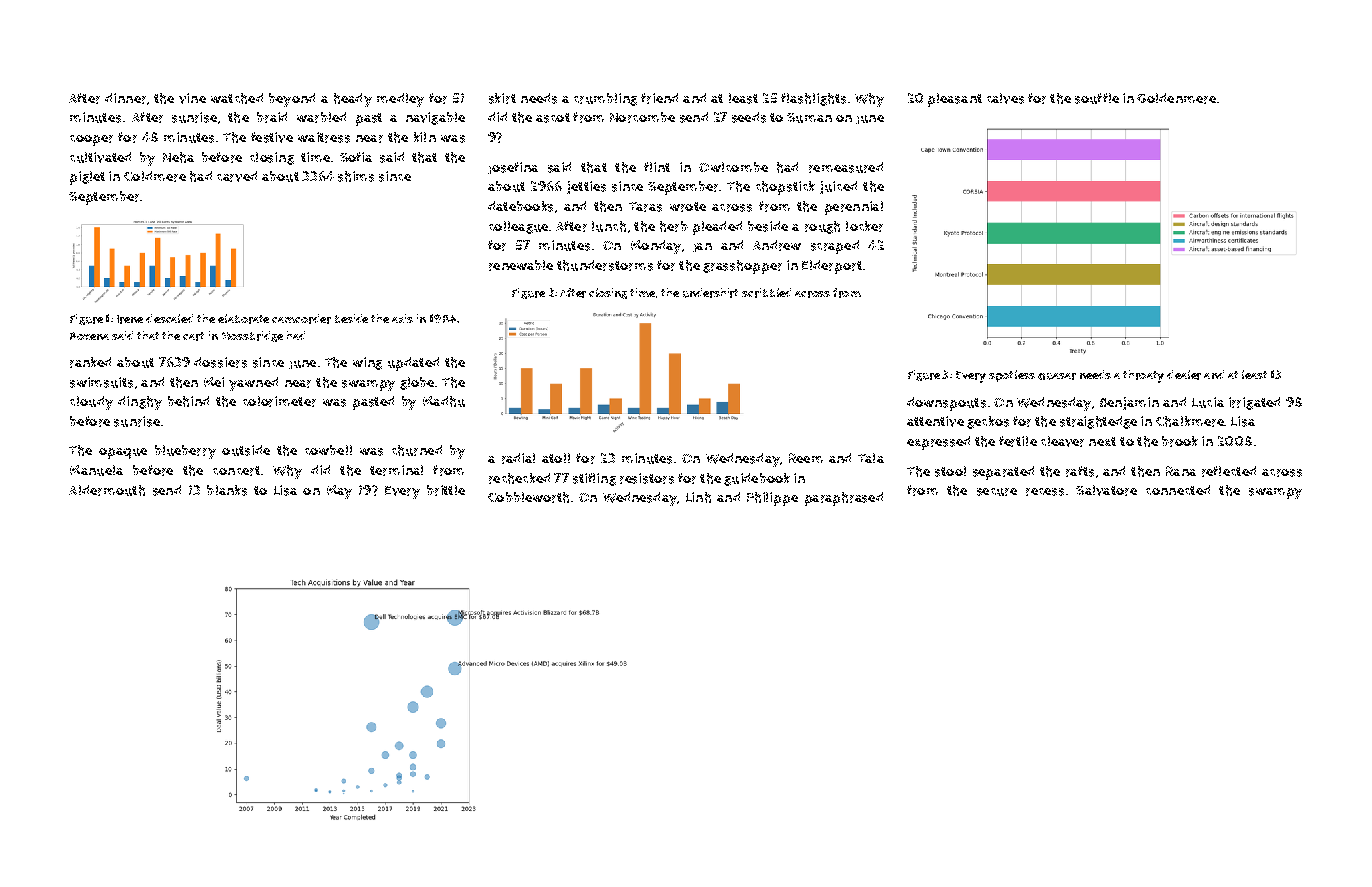  What do you see at coordinates (502, 98) in the document?
I see `skirt` at bounding box center [502, 98].
